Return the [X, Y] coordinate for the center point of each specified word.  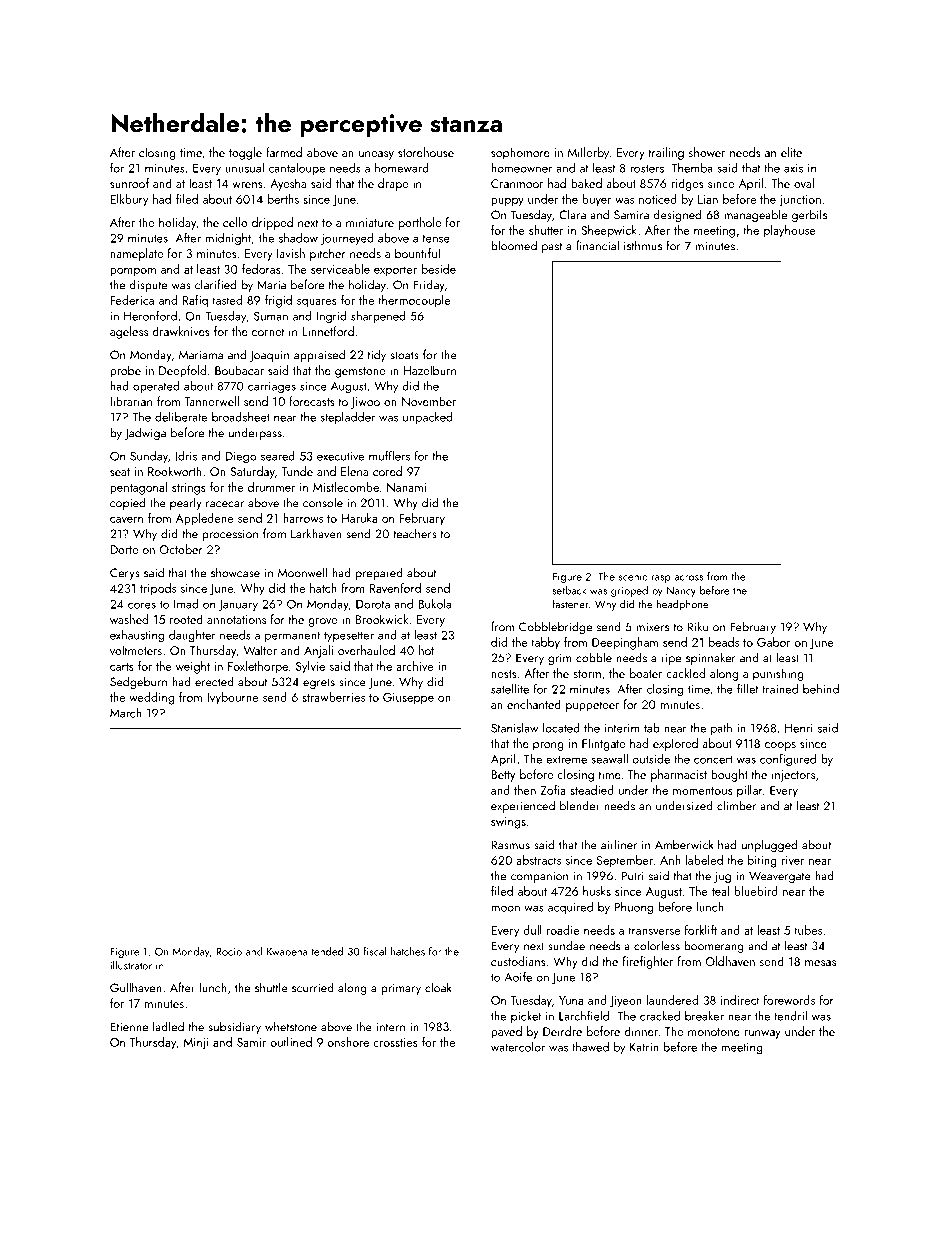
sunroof [129, 183]
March [126, 713]
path [721, 729]
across [688, 578]
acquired [570, 908]
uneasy [376, 155]
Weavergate [780, 877]
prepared [379, 574]
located [561, 728]
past [552, 247]
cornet [268, 332]
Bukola [434, 604]
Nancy [681, 592]
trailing [666, 153]
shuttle [271, 987]
